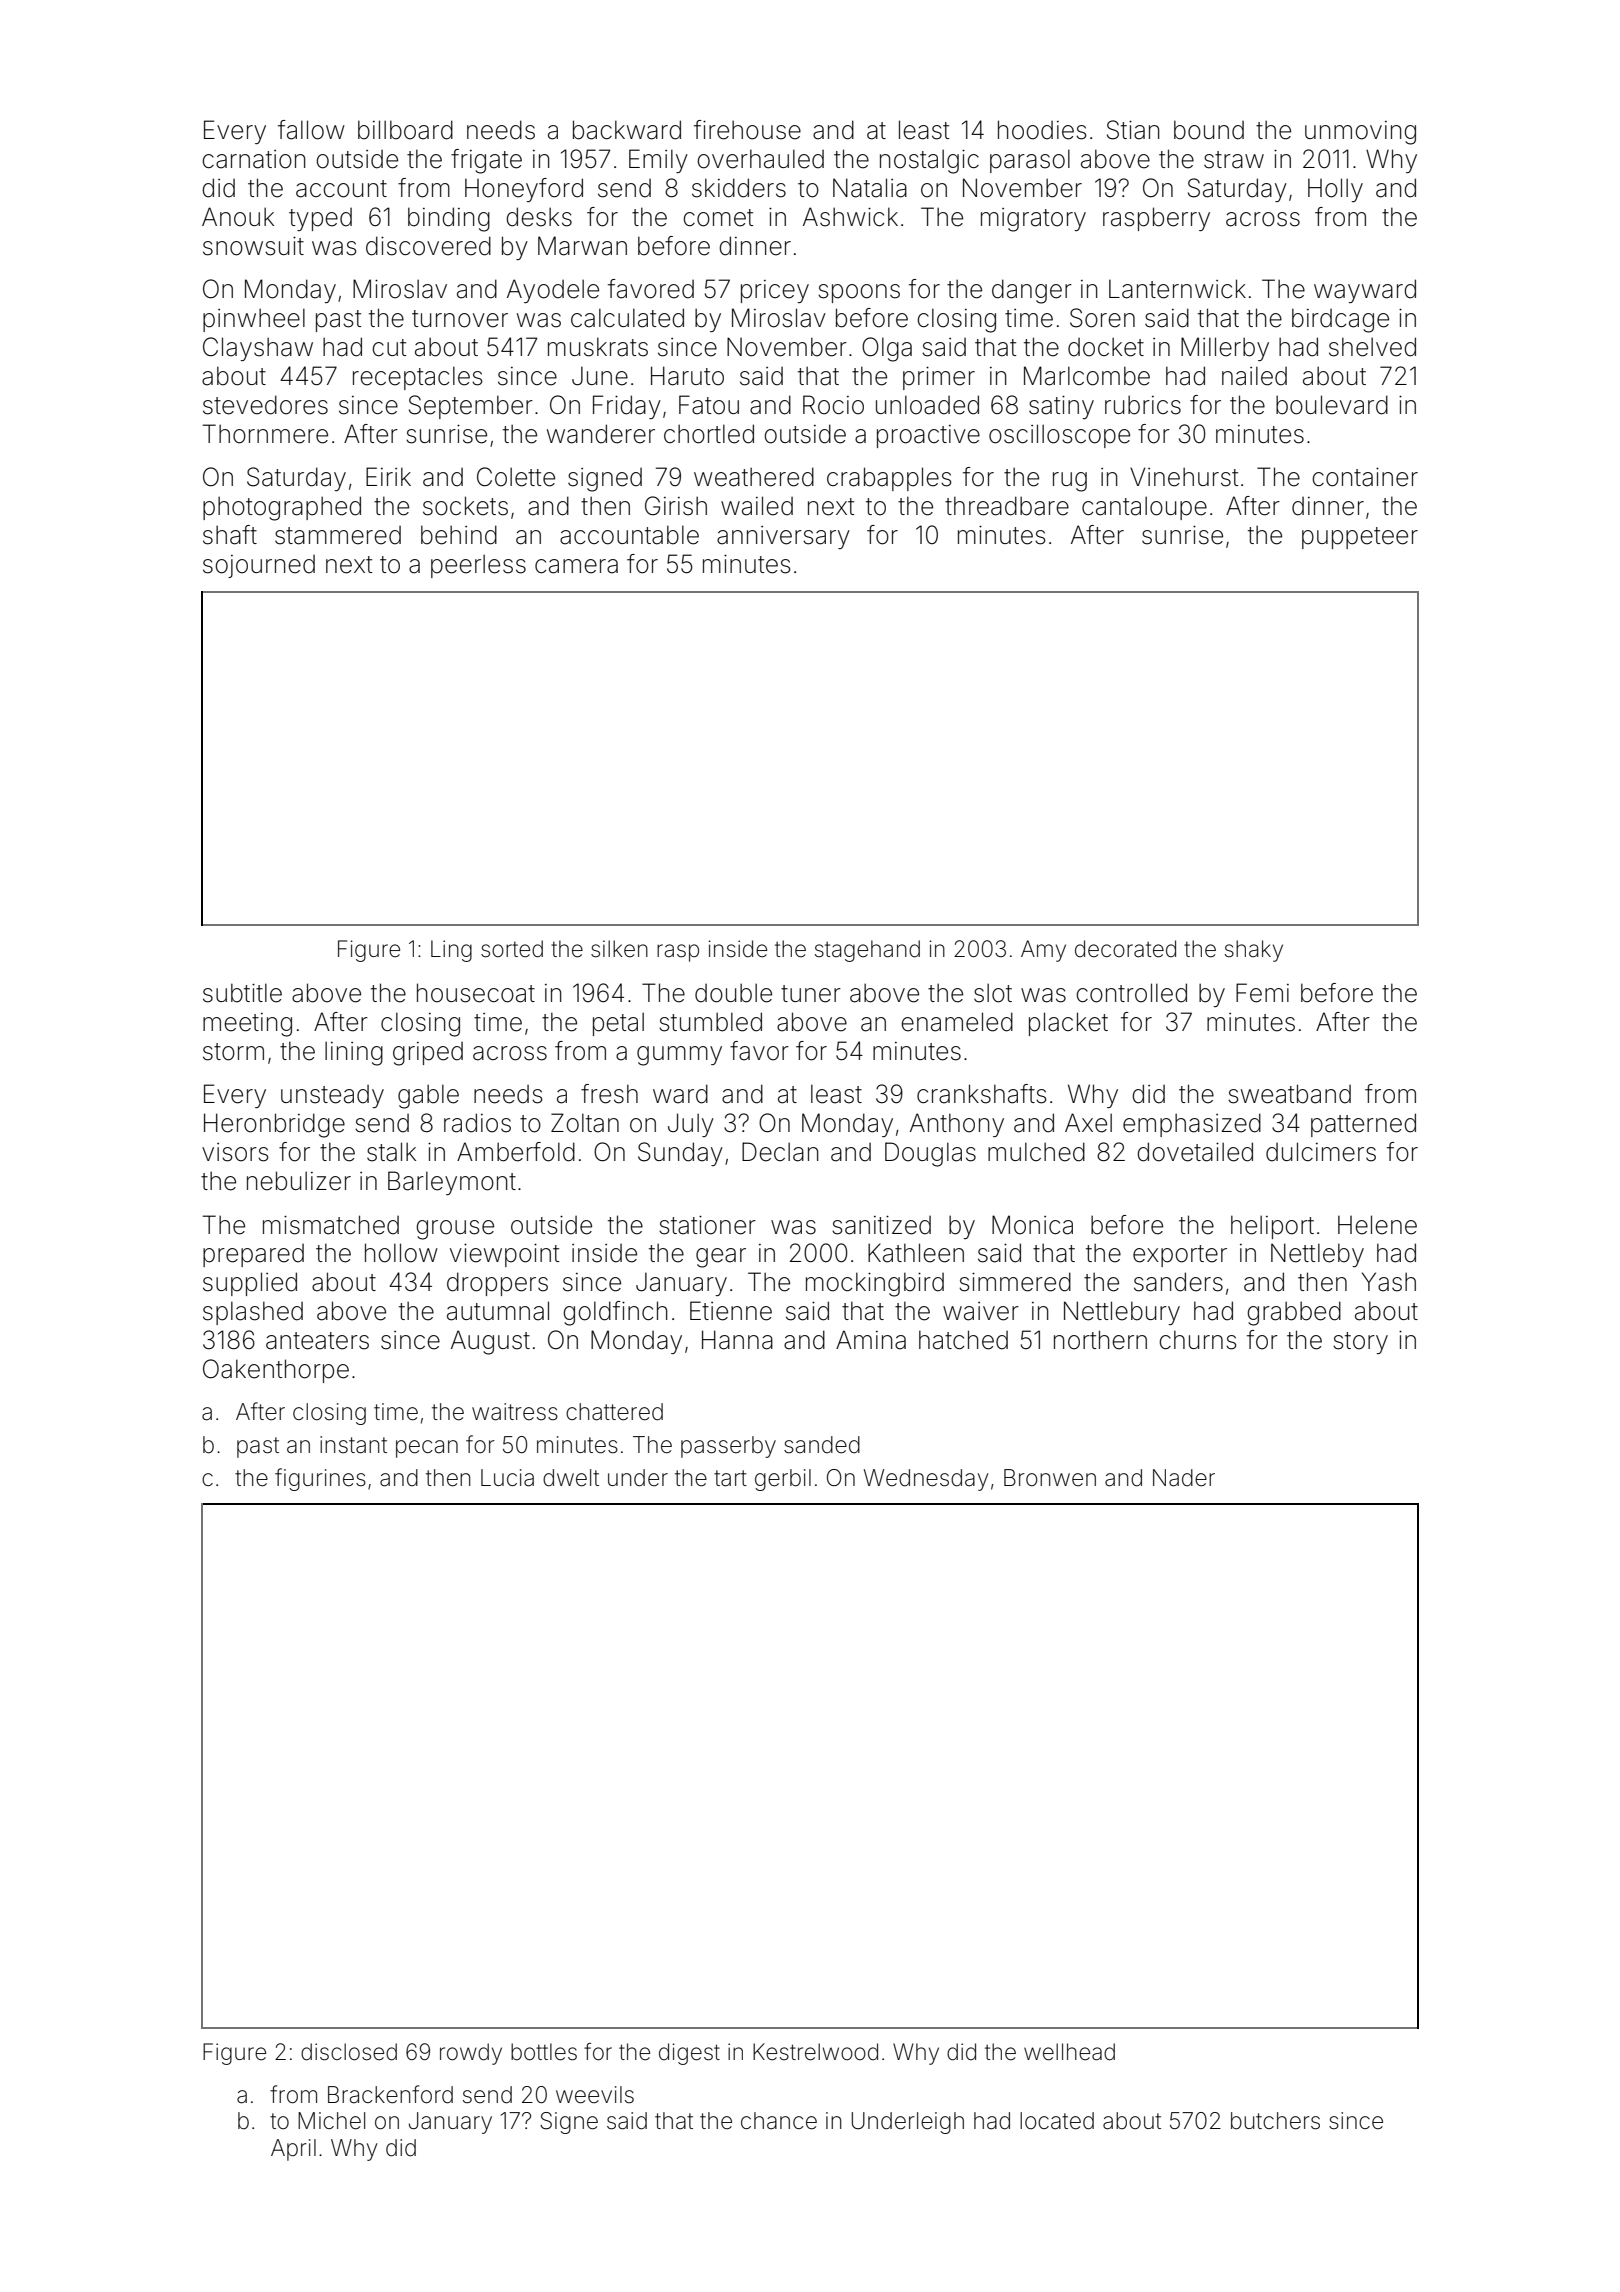 The width and height of the document is (1620, 2292). What do you see at coordinates (627, 407) in the document?
I see `Friday` at bounding box center [627, 407].
